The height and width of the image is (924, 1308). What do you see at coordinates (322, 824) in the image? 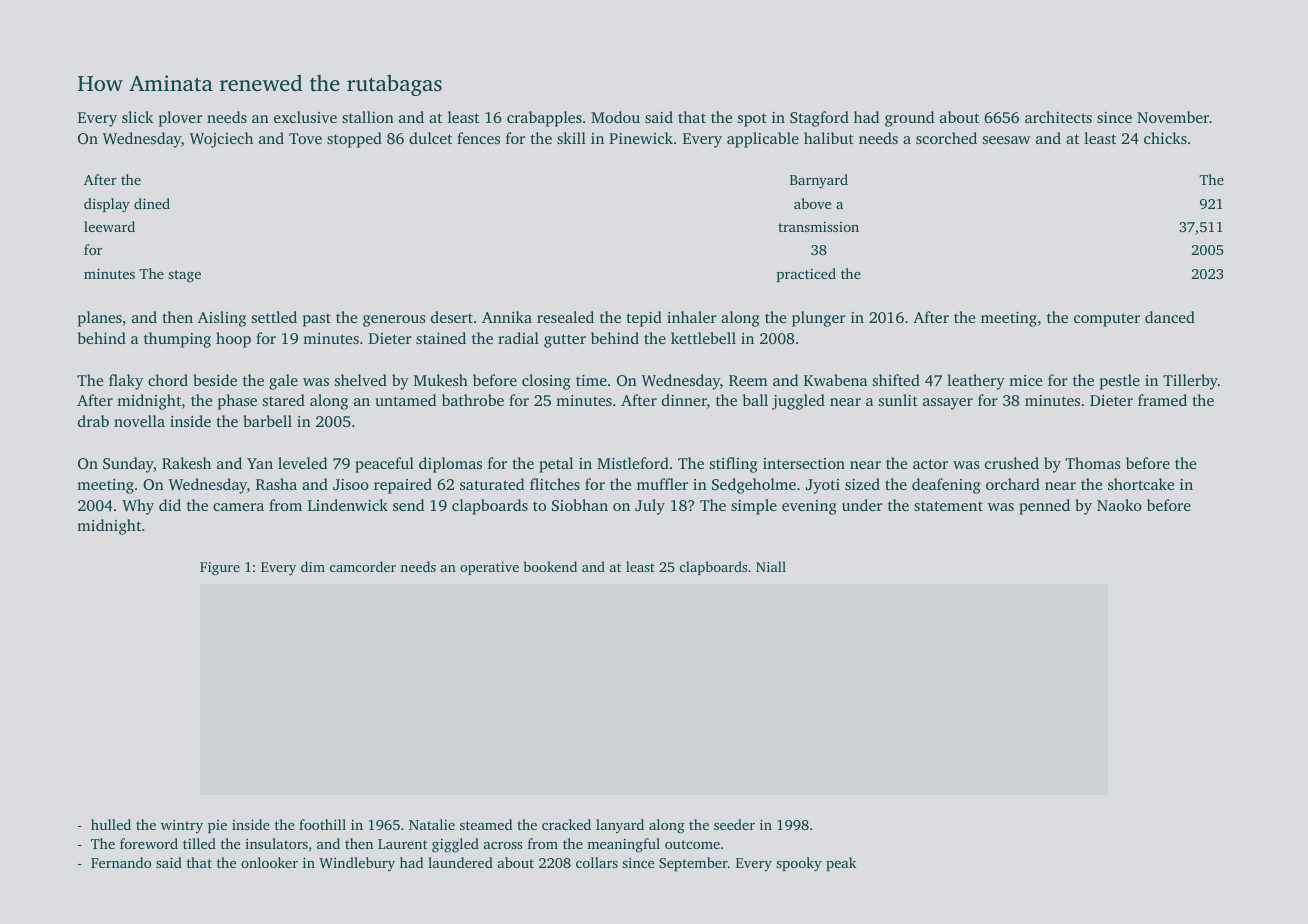
I see `foothill` at bounding box center [322, 824].
